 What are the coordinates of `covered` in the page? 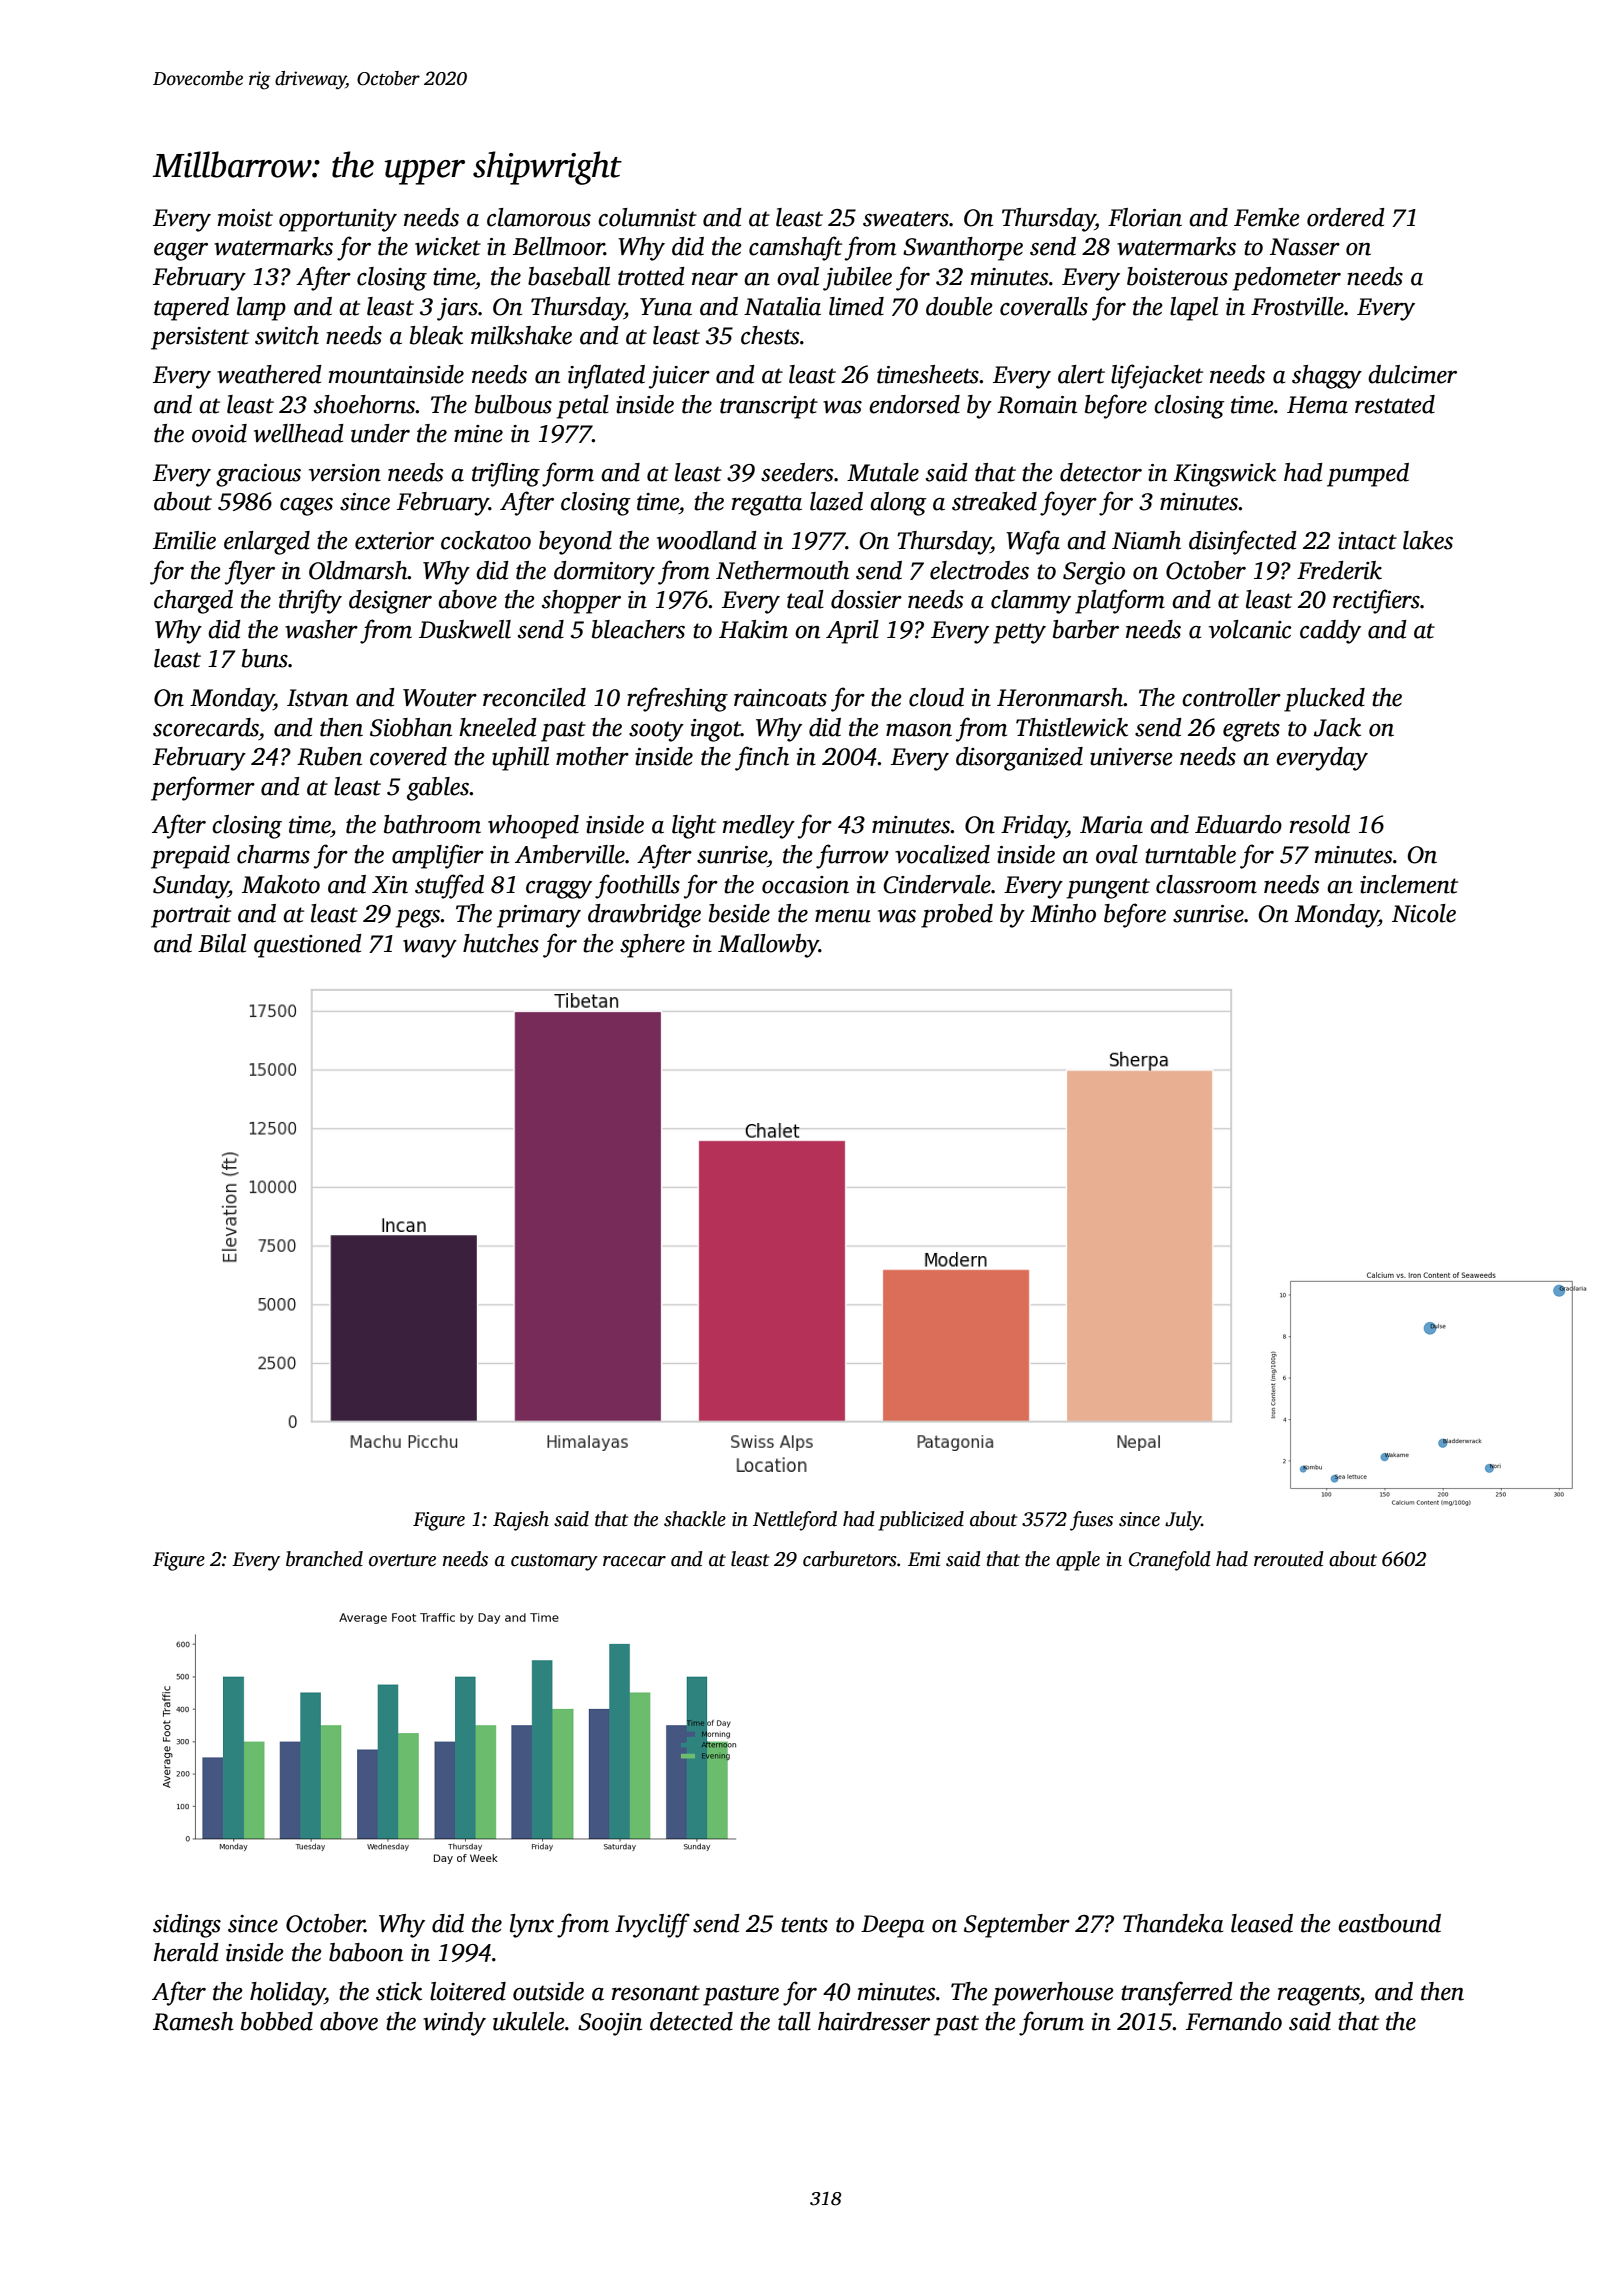 It's located at (408, 756).
